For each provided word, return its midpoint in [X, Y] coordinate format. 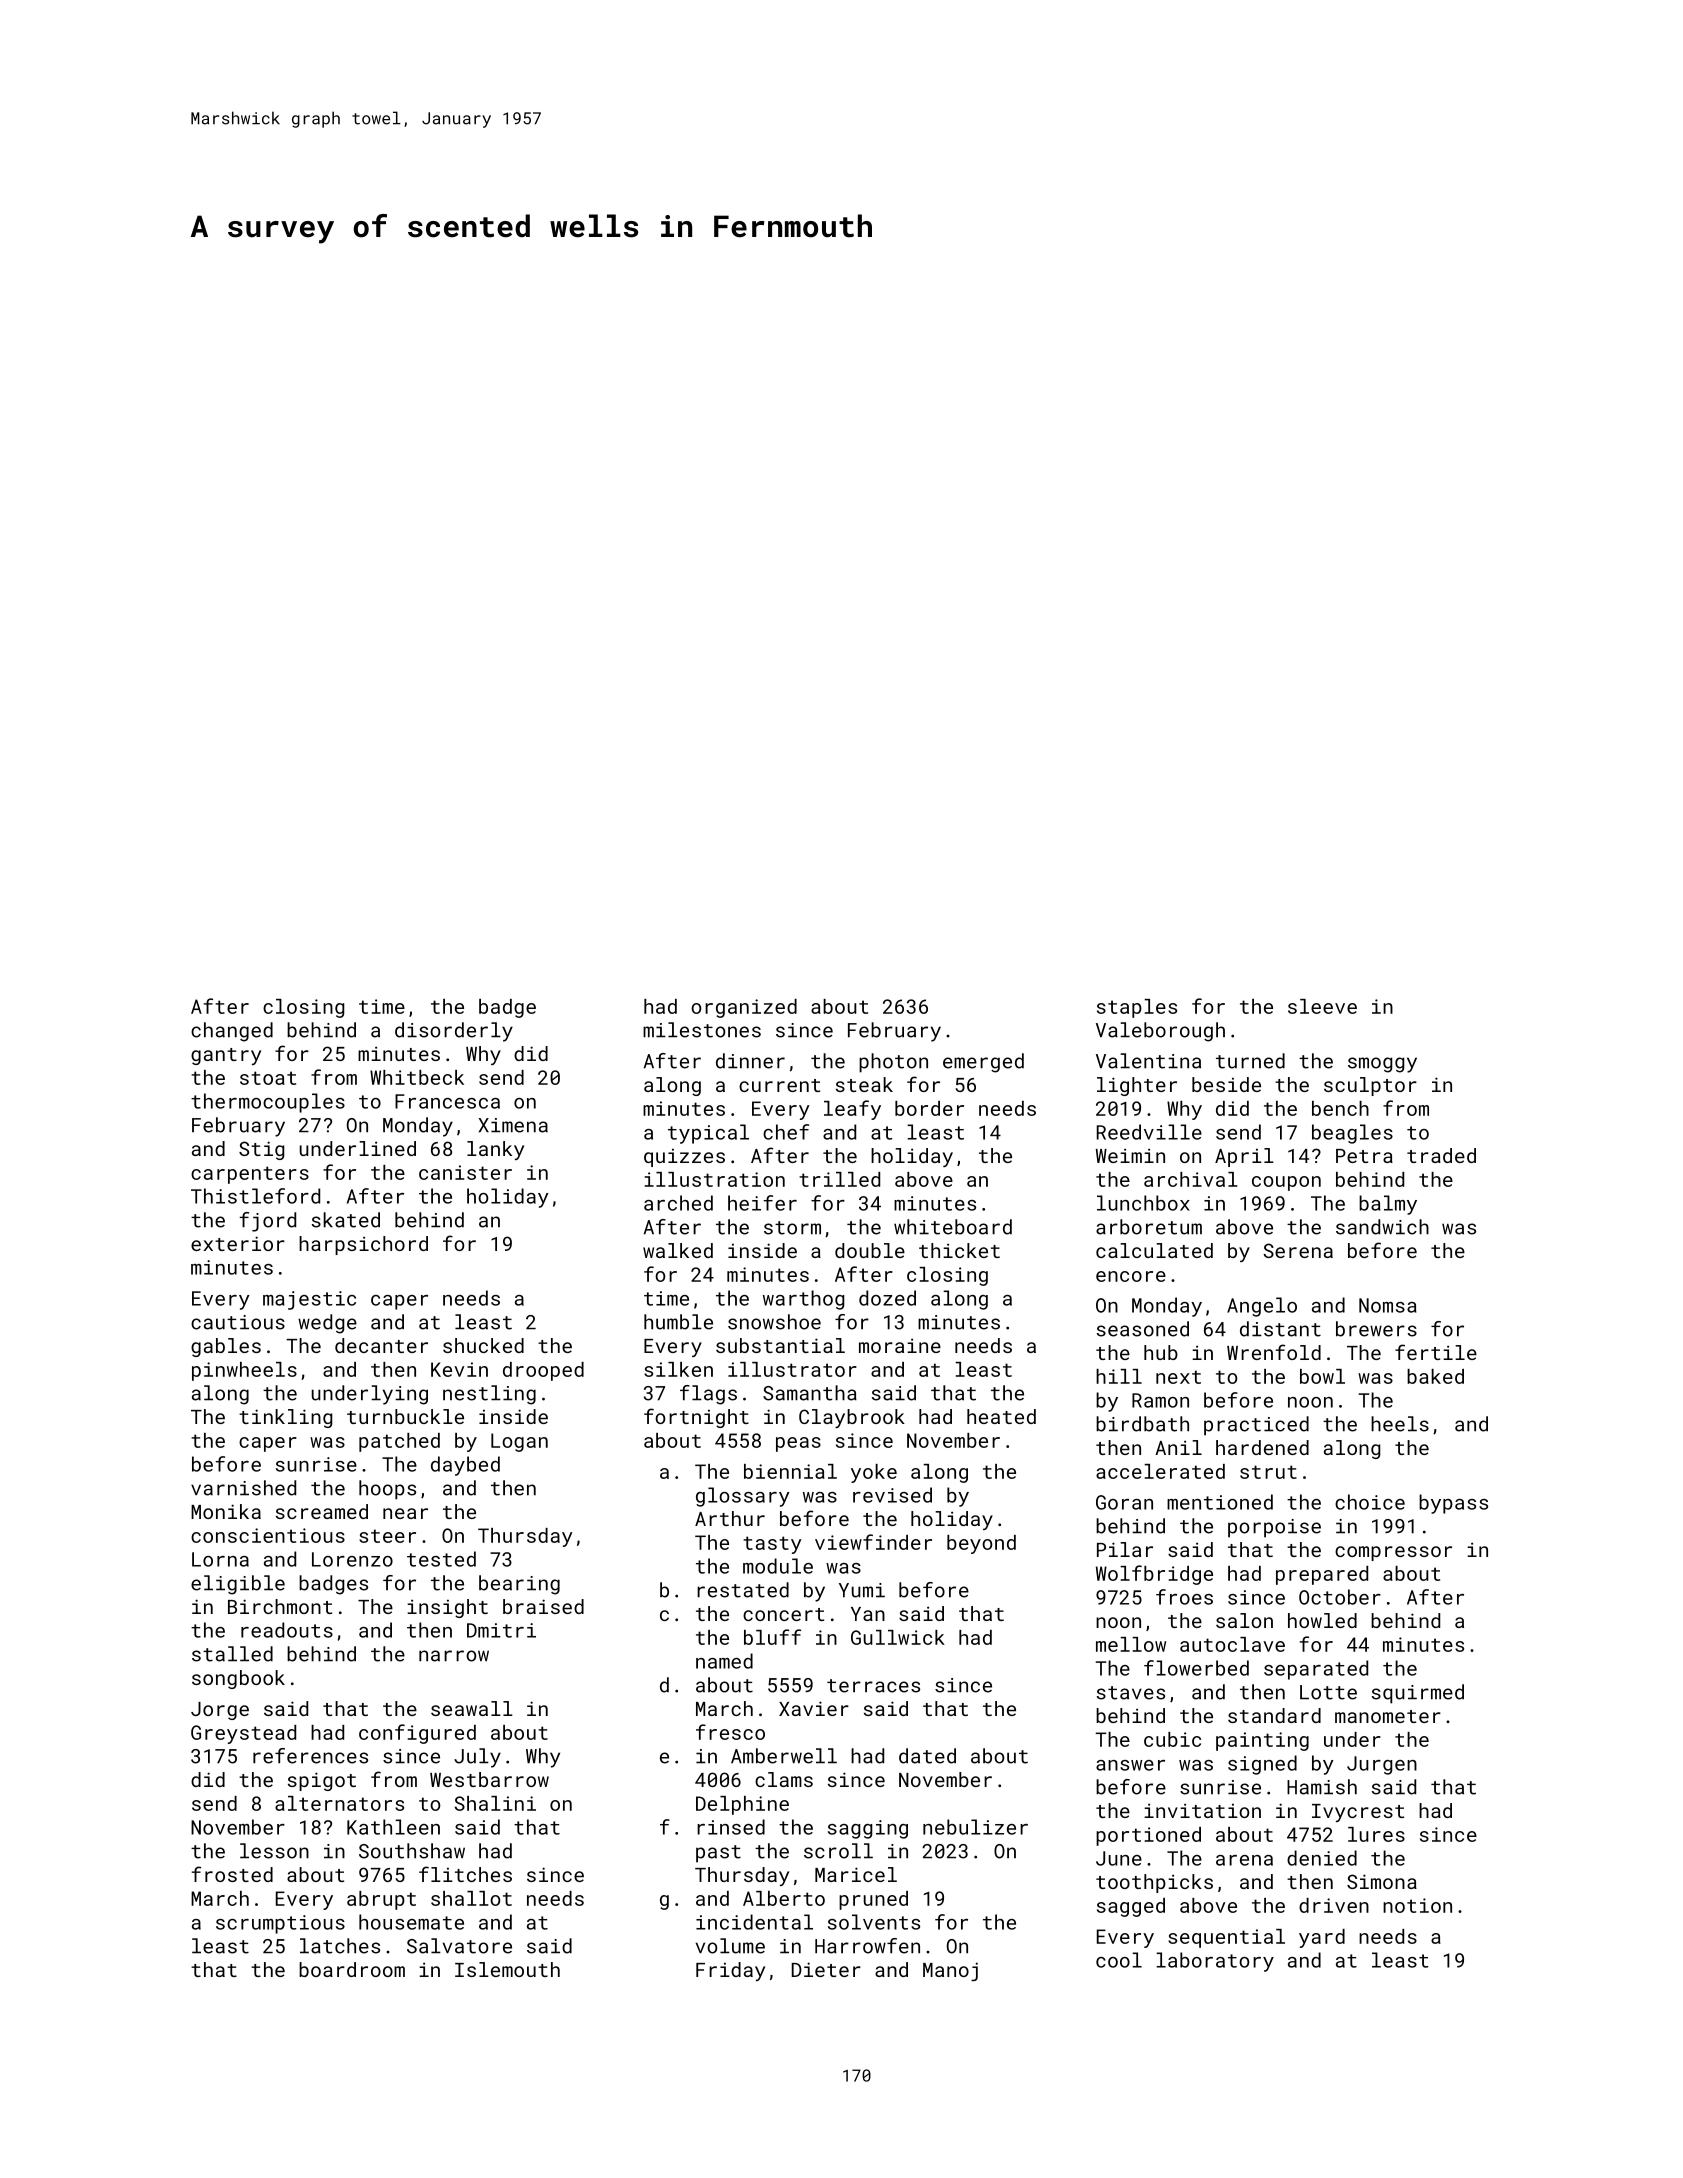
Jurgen [1382, 1765]
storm [792, 1228]
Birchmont [280, 1606]
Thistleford [255, 1196]
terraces [873, 1686]
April [1244, 1157]
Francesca [447, 1101]
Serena [1298, 1250]
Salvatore [459, 1946]
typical [708, 1134]
